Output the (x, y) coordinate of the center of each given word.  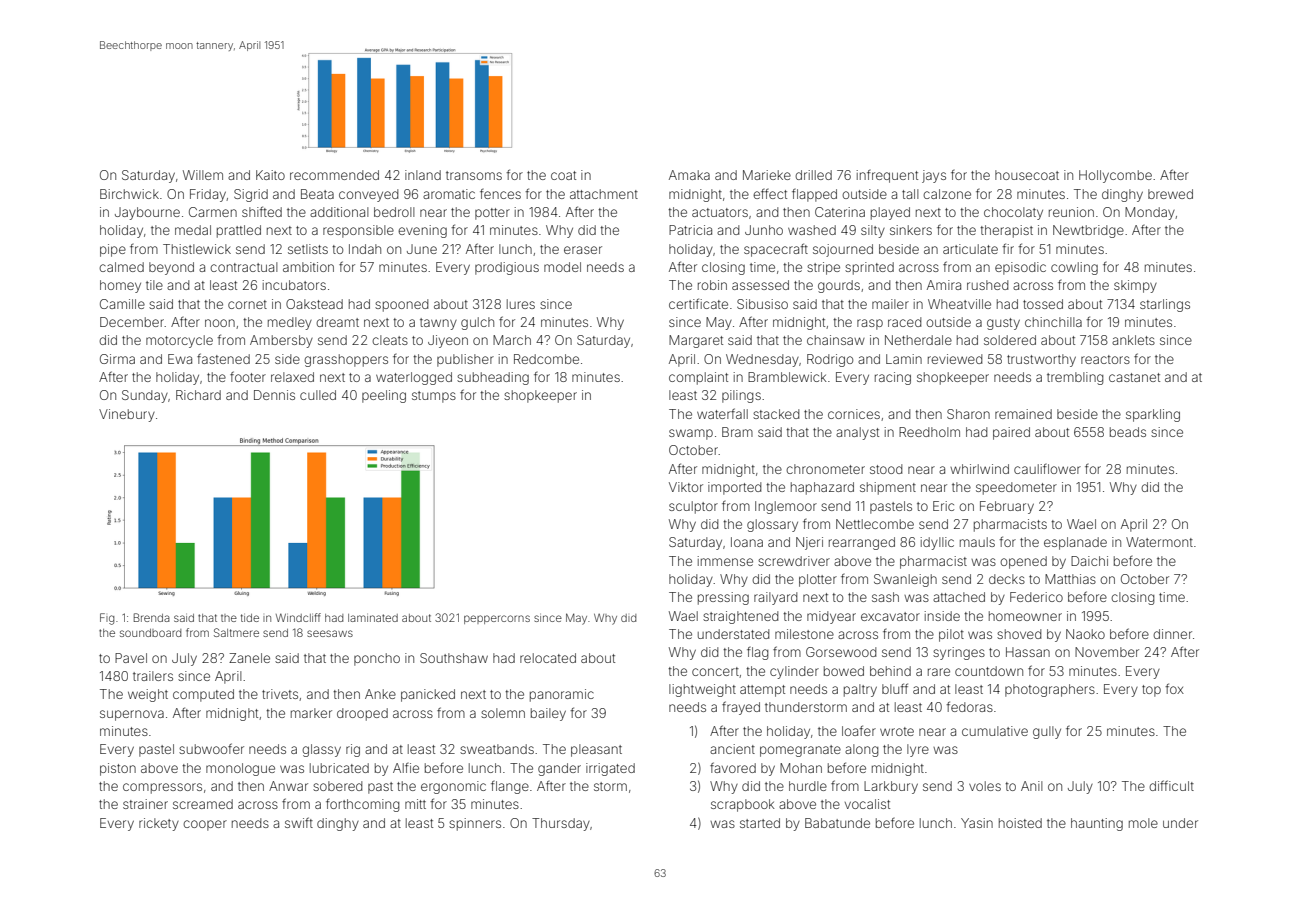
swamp (691, 434)
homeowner (1025, 616)
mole (1143, 823)
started (760, 823)
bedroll (394, 212)
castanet (1134, 377)
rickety (159, 824)
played (890, 213)
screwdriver (794, 561)
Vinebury (127, 415)
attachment (604, 194)
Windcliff (298, 617)
